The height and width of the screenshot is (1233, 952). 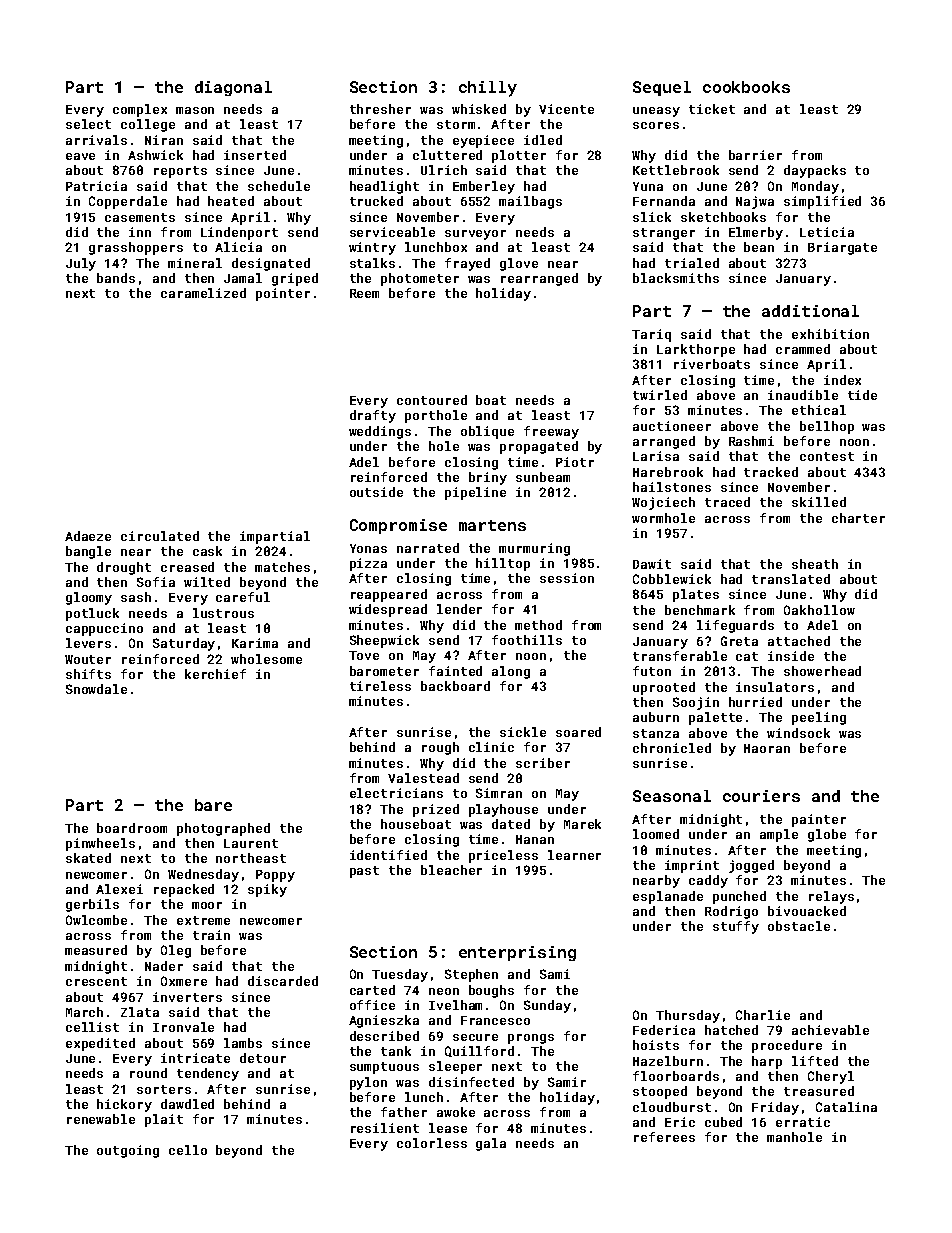 I want to click on select, so click(x=88, y=124).
